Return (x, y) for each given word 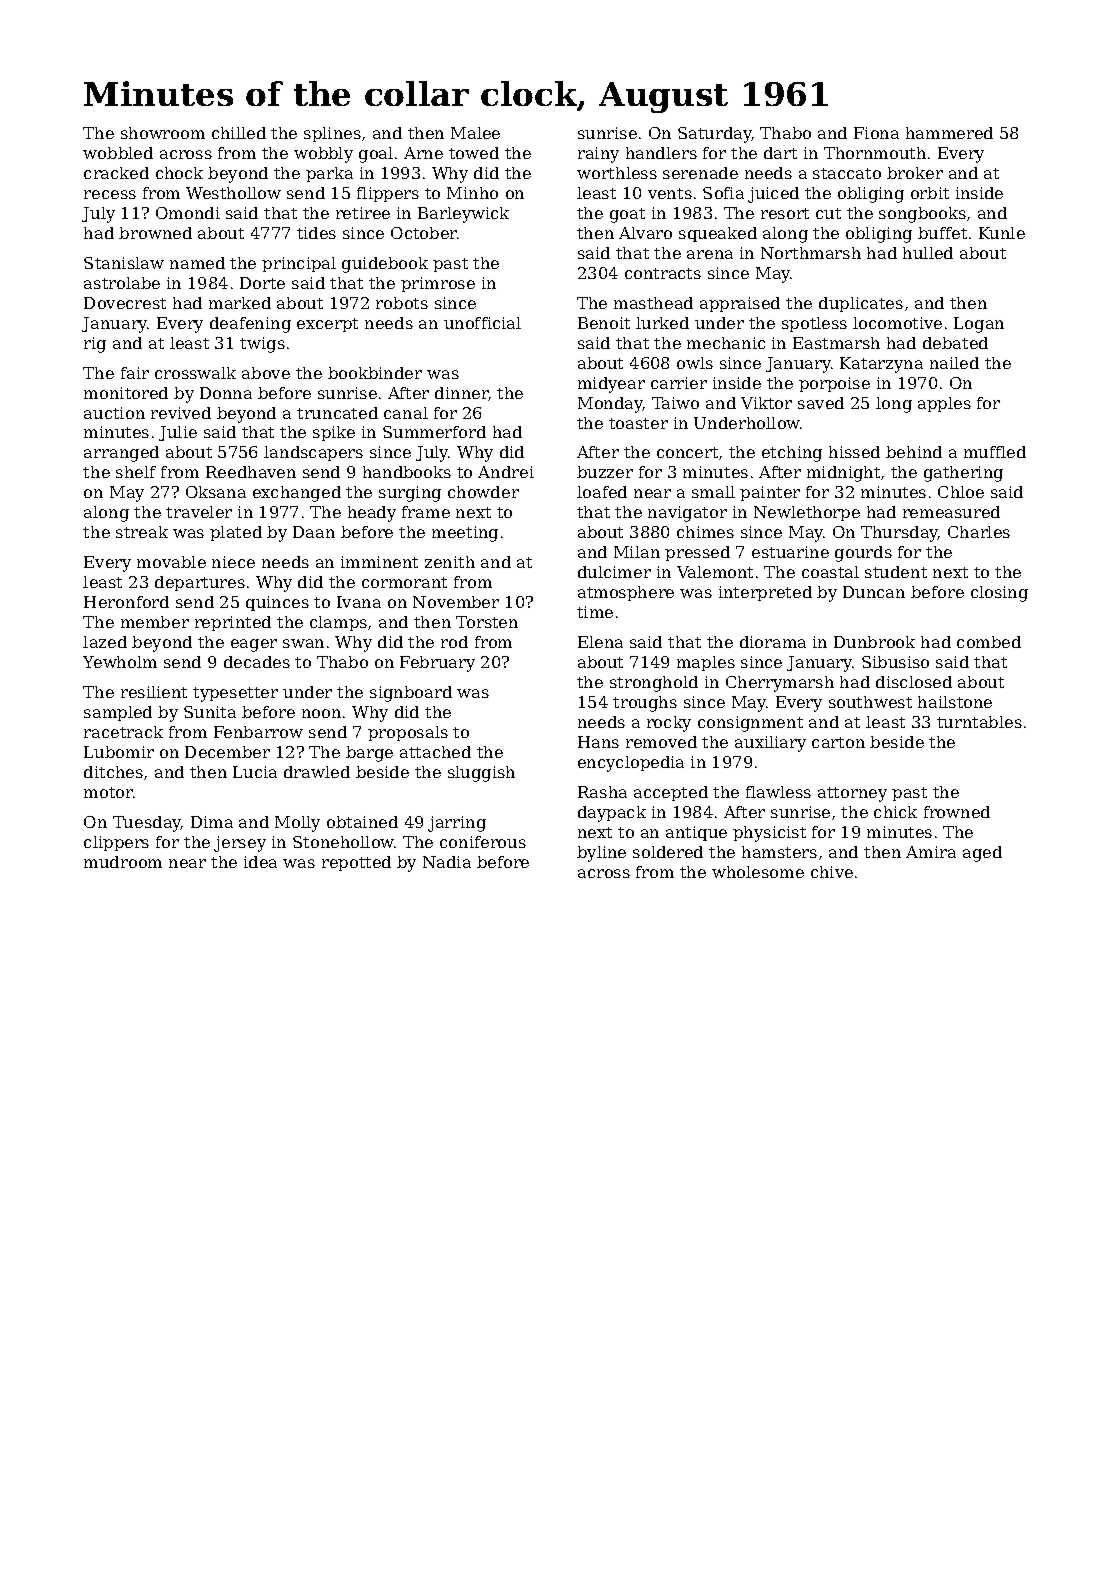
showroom (163, 133)
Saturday (715, 135)
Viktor (766, 403)
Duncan (874, 592)
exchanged (297, 494)
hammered (949, 133)
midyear (611, 385)
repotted (356, 863)
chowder (483, 492)
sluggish (481, 774)
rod (454, 642)
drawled (317, 772)
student (896, 572)
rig (95, 345)
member (155, 622)
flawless (778, 792)
